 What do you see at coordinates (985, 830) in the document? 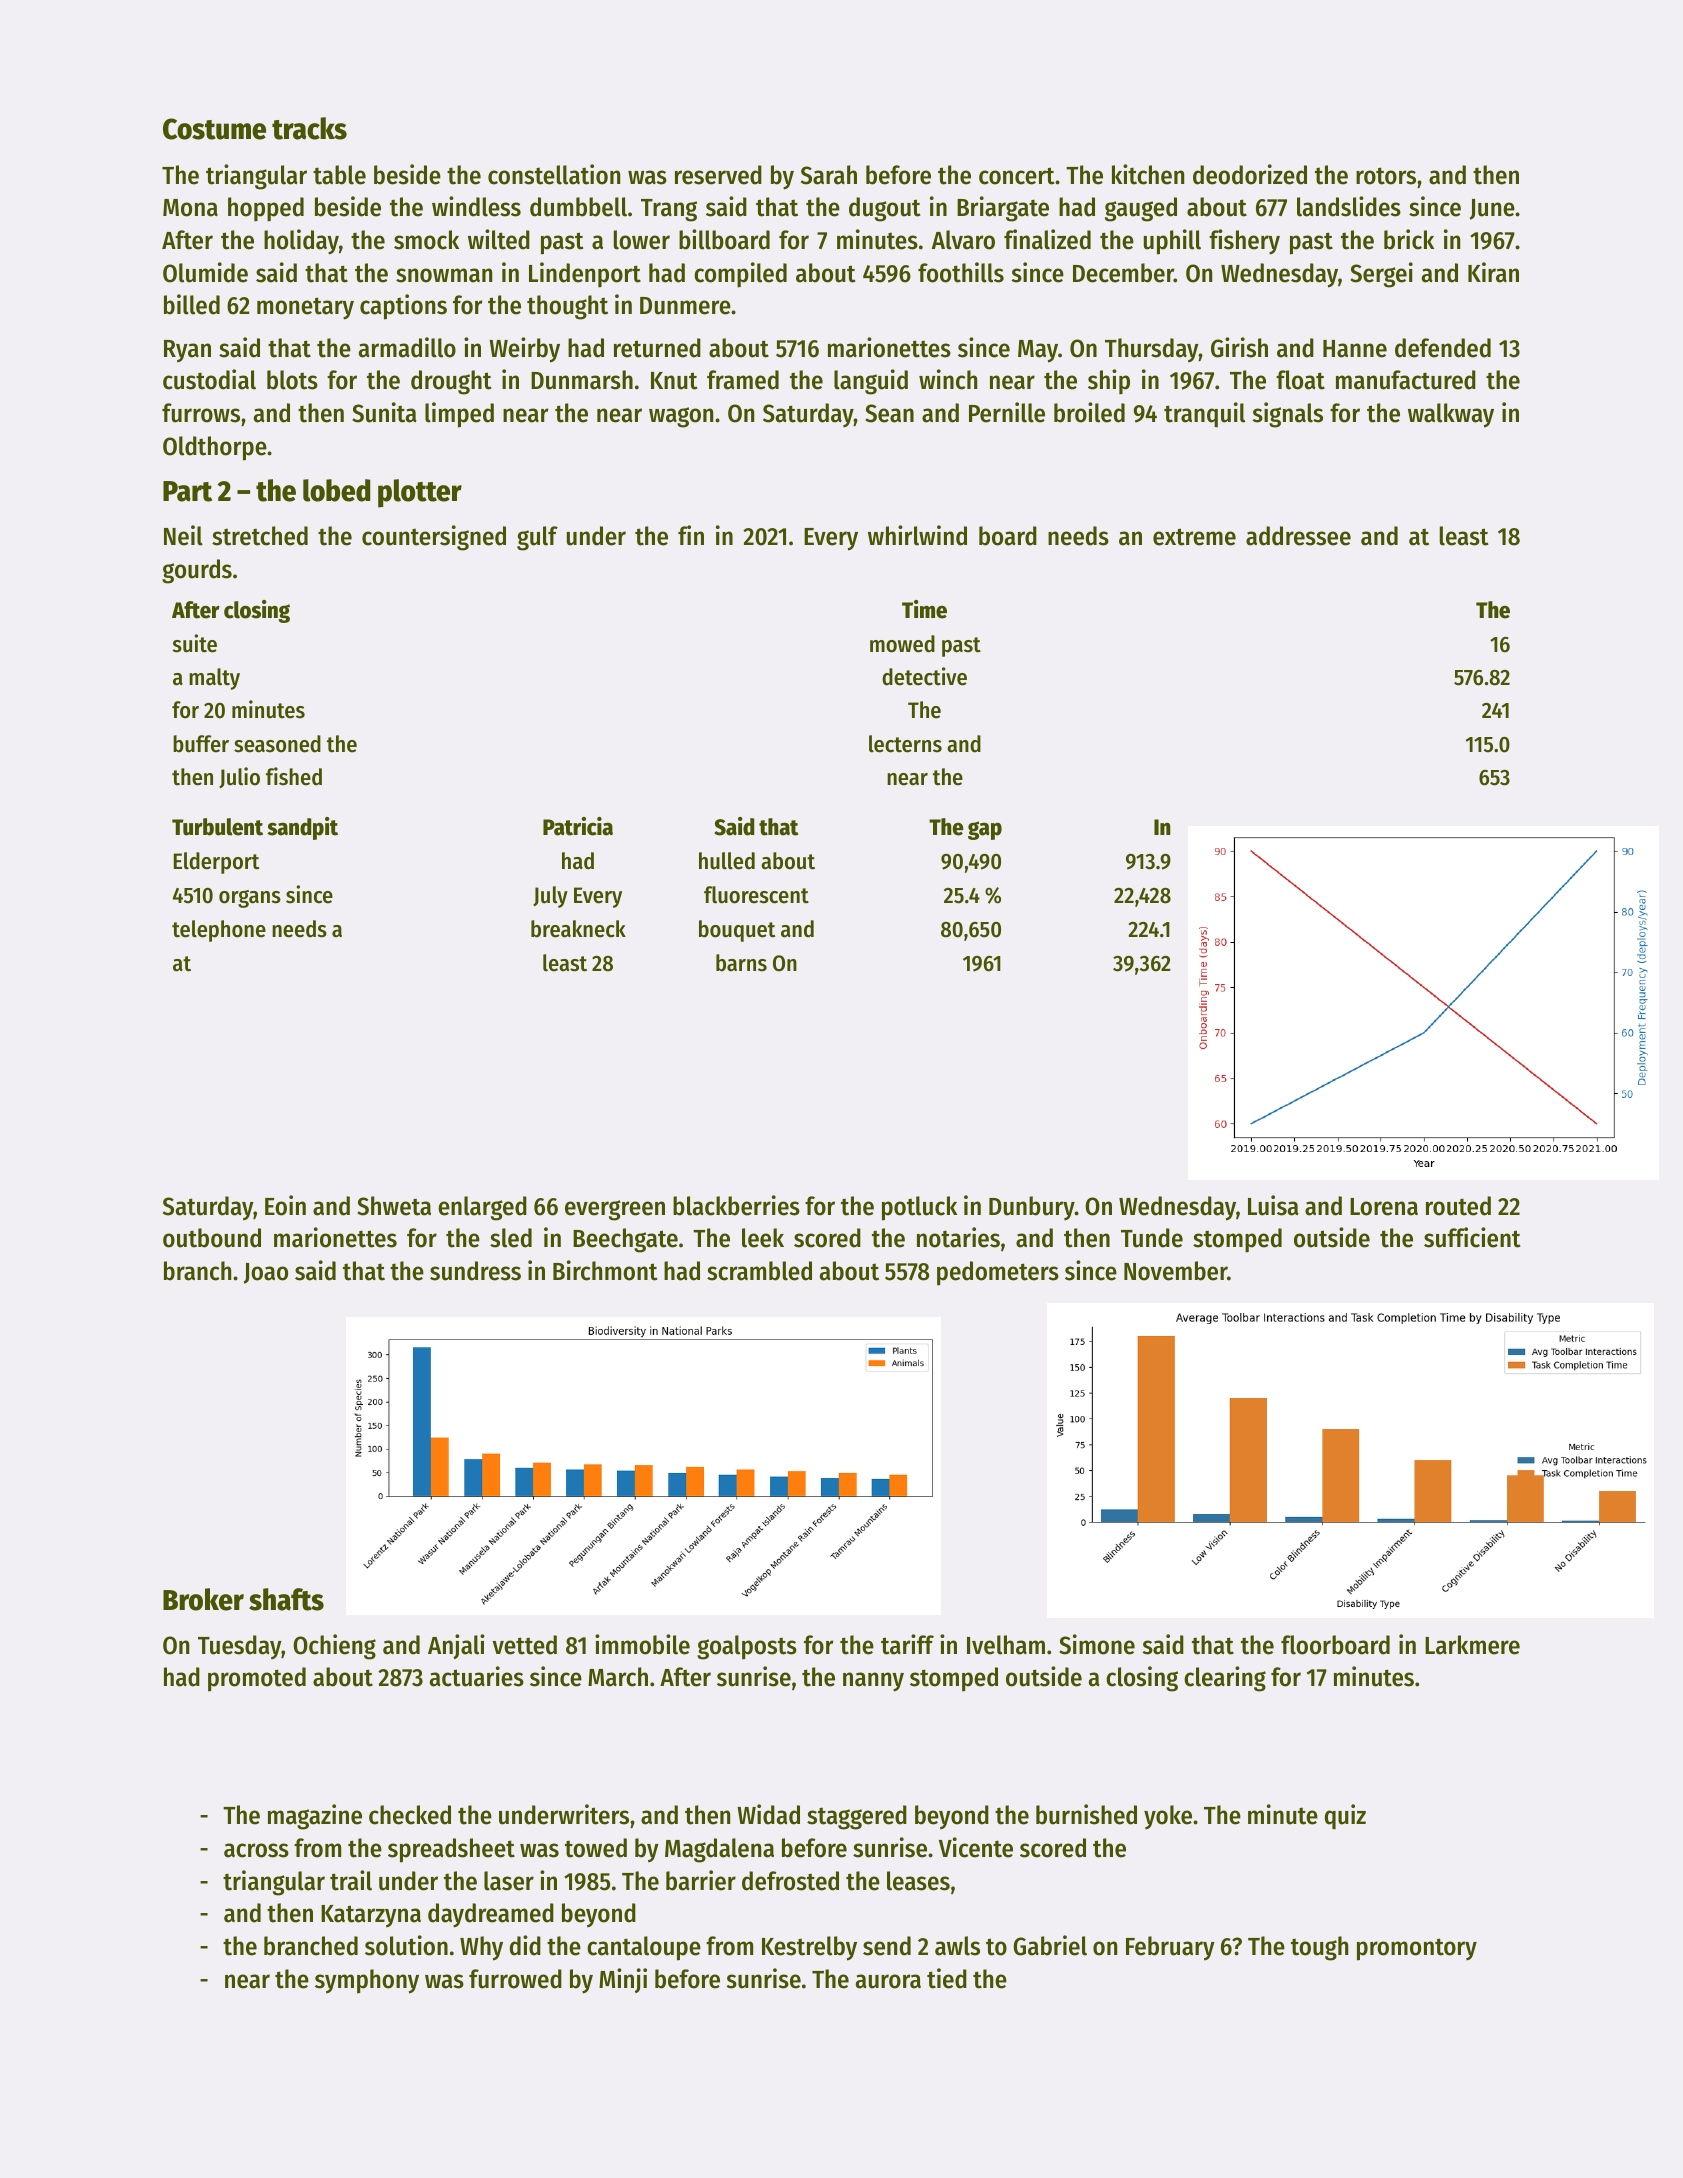
I see `gap` at bounding box center [985, 830].
